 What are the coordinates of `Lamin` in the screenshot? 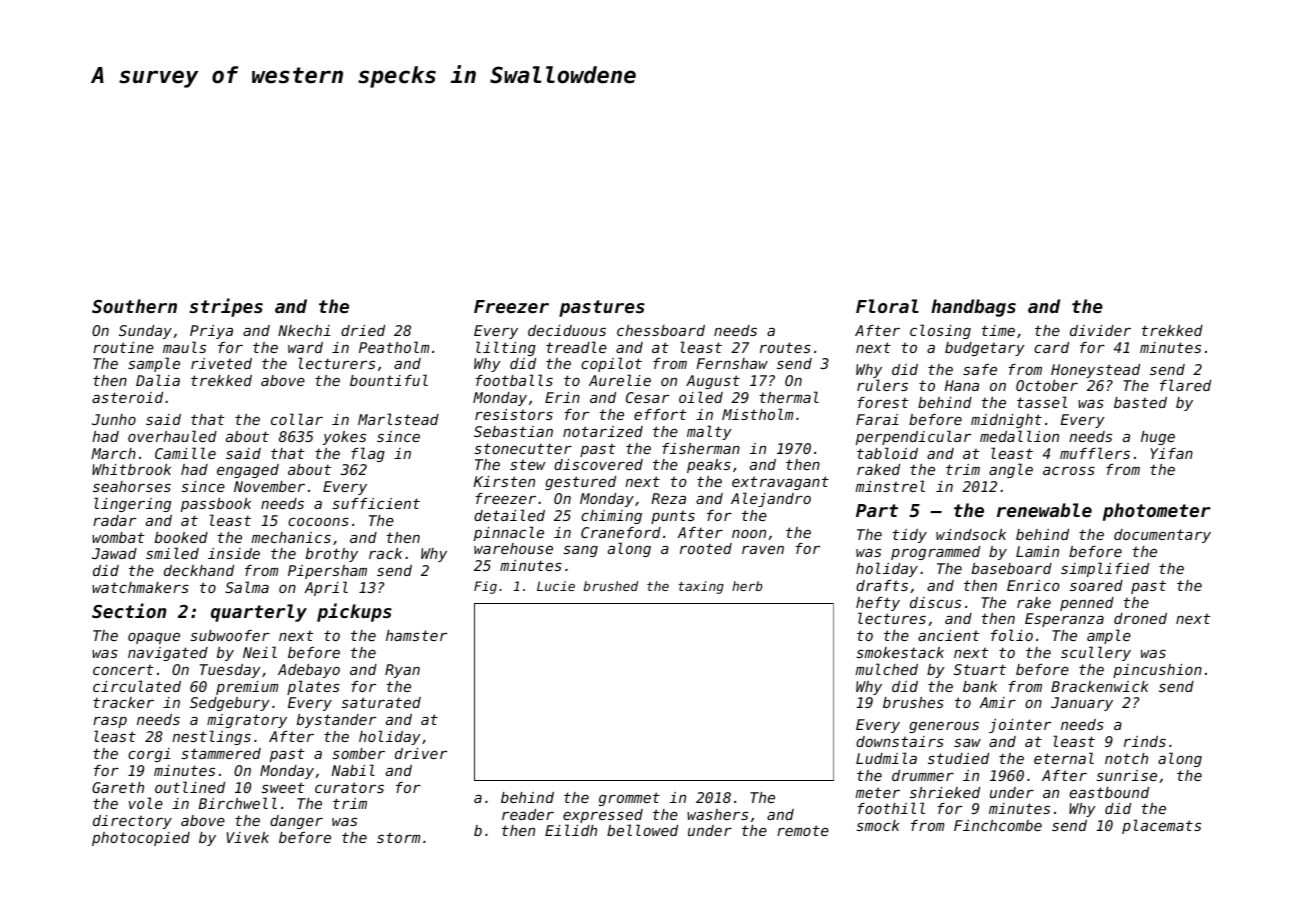 It's located at (1037, 551).
